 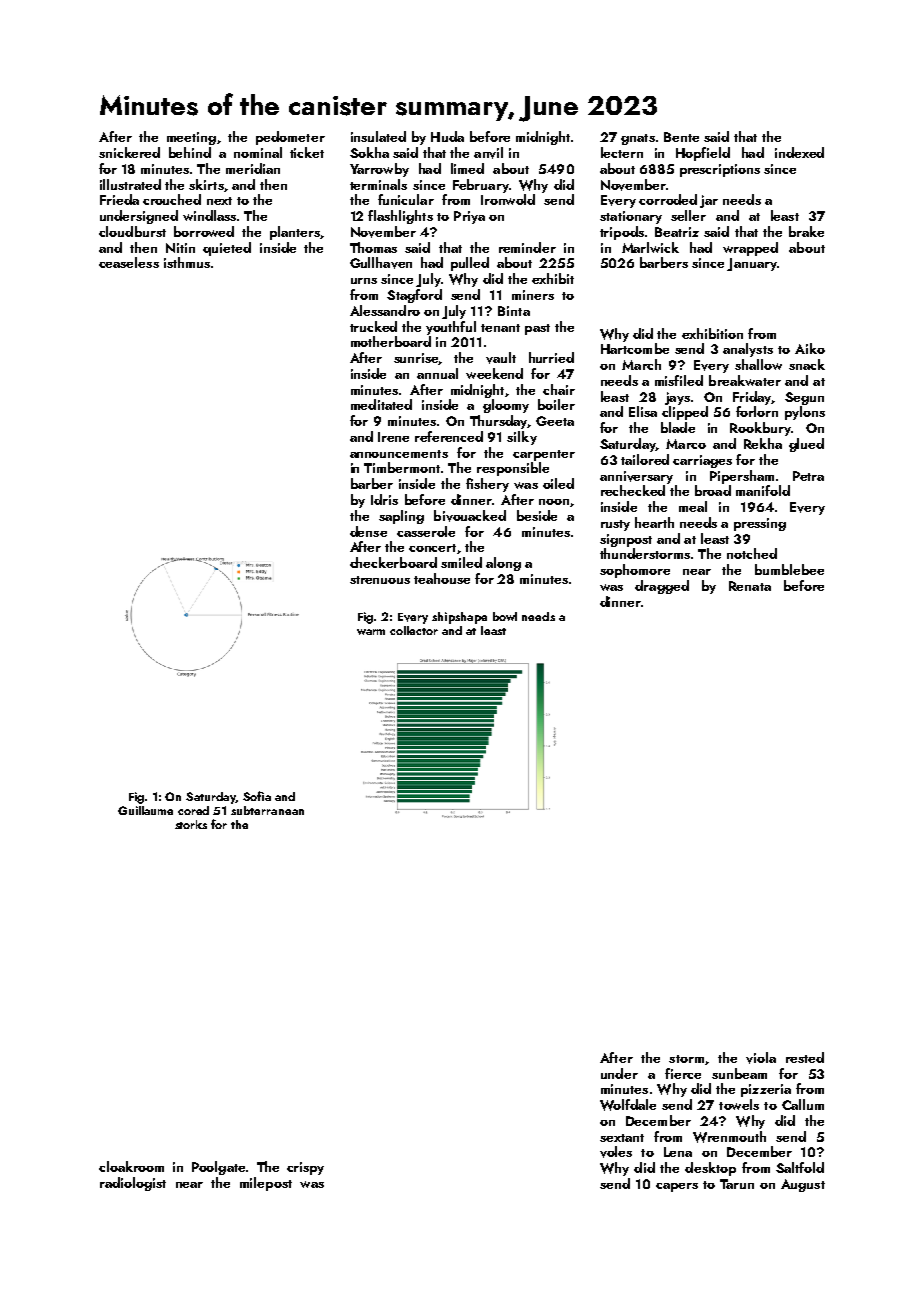 What do you see at coordinates (616, 1152) in the page?
I see `voles` at bounding box center [616, 1152].
